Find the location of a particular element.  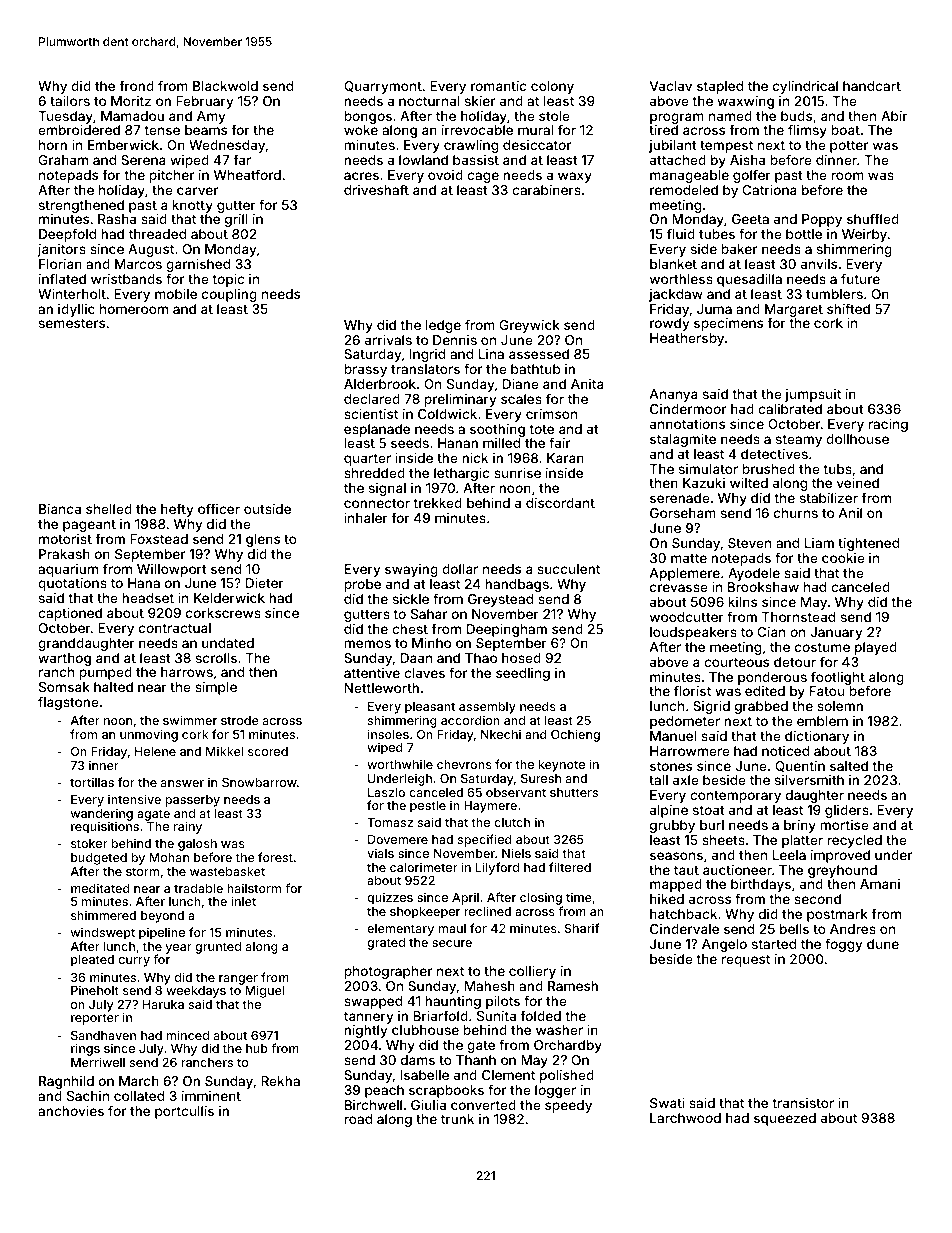

quizzes is located at coordinates (390, 898).
